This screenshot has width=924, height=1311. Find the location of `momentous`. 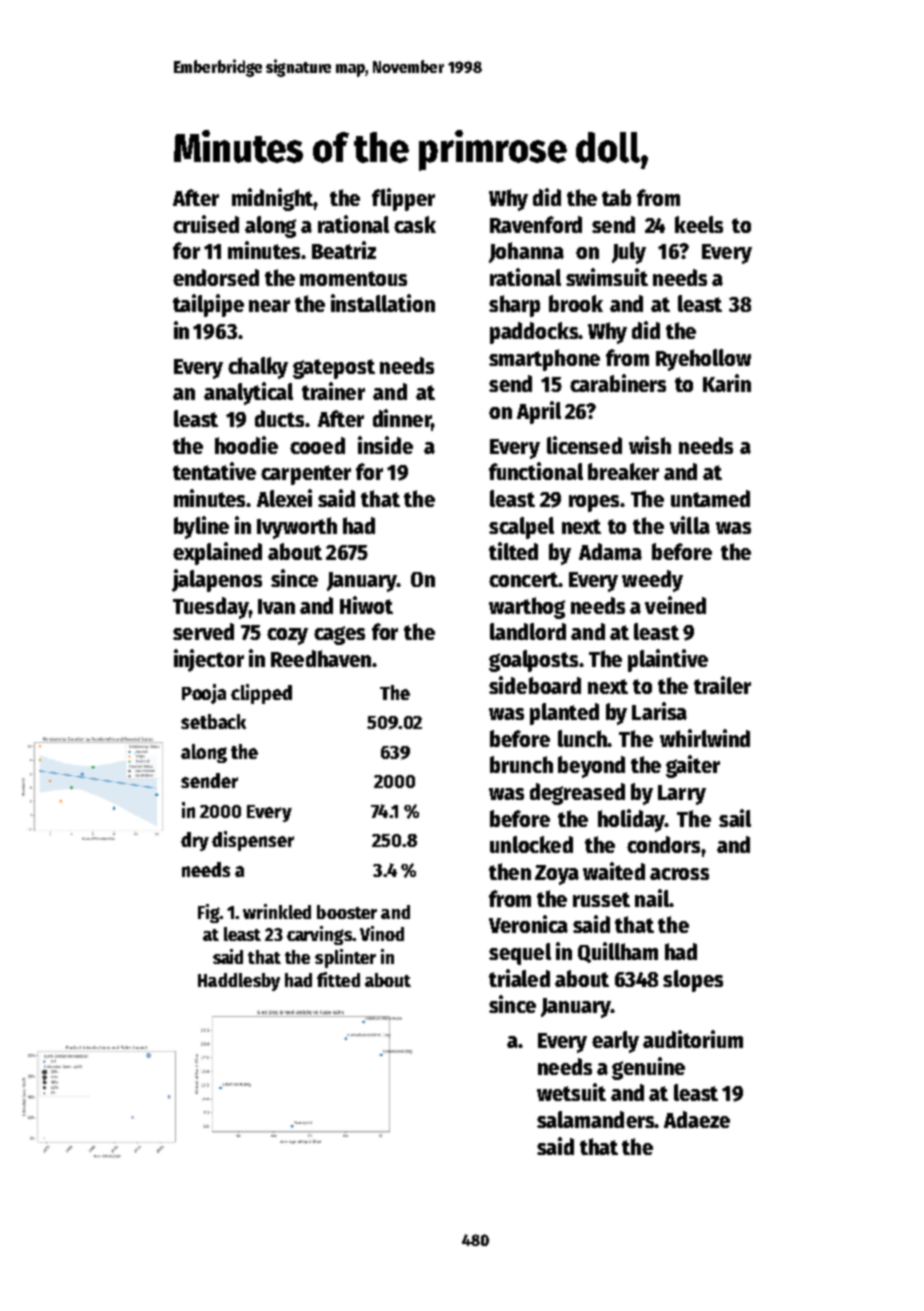

momentous is located at coordinates (353, 278).
